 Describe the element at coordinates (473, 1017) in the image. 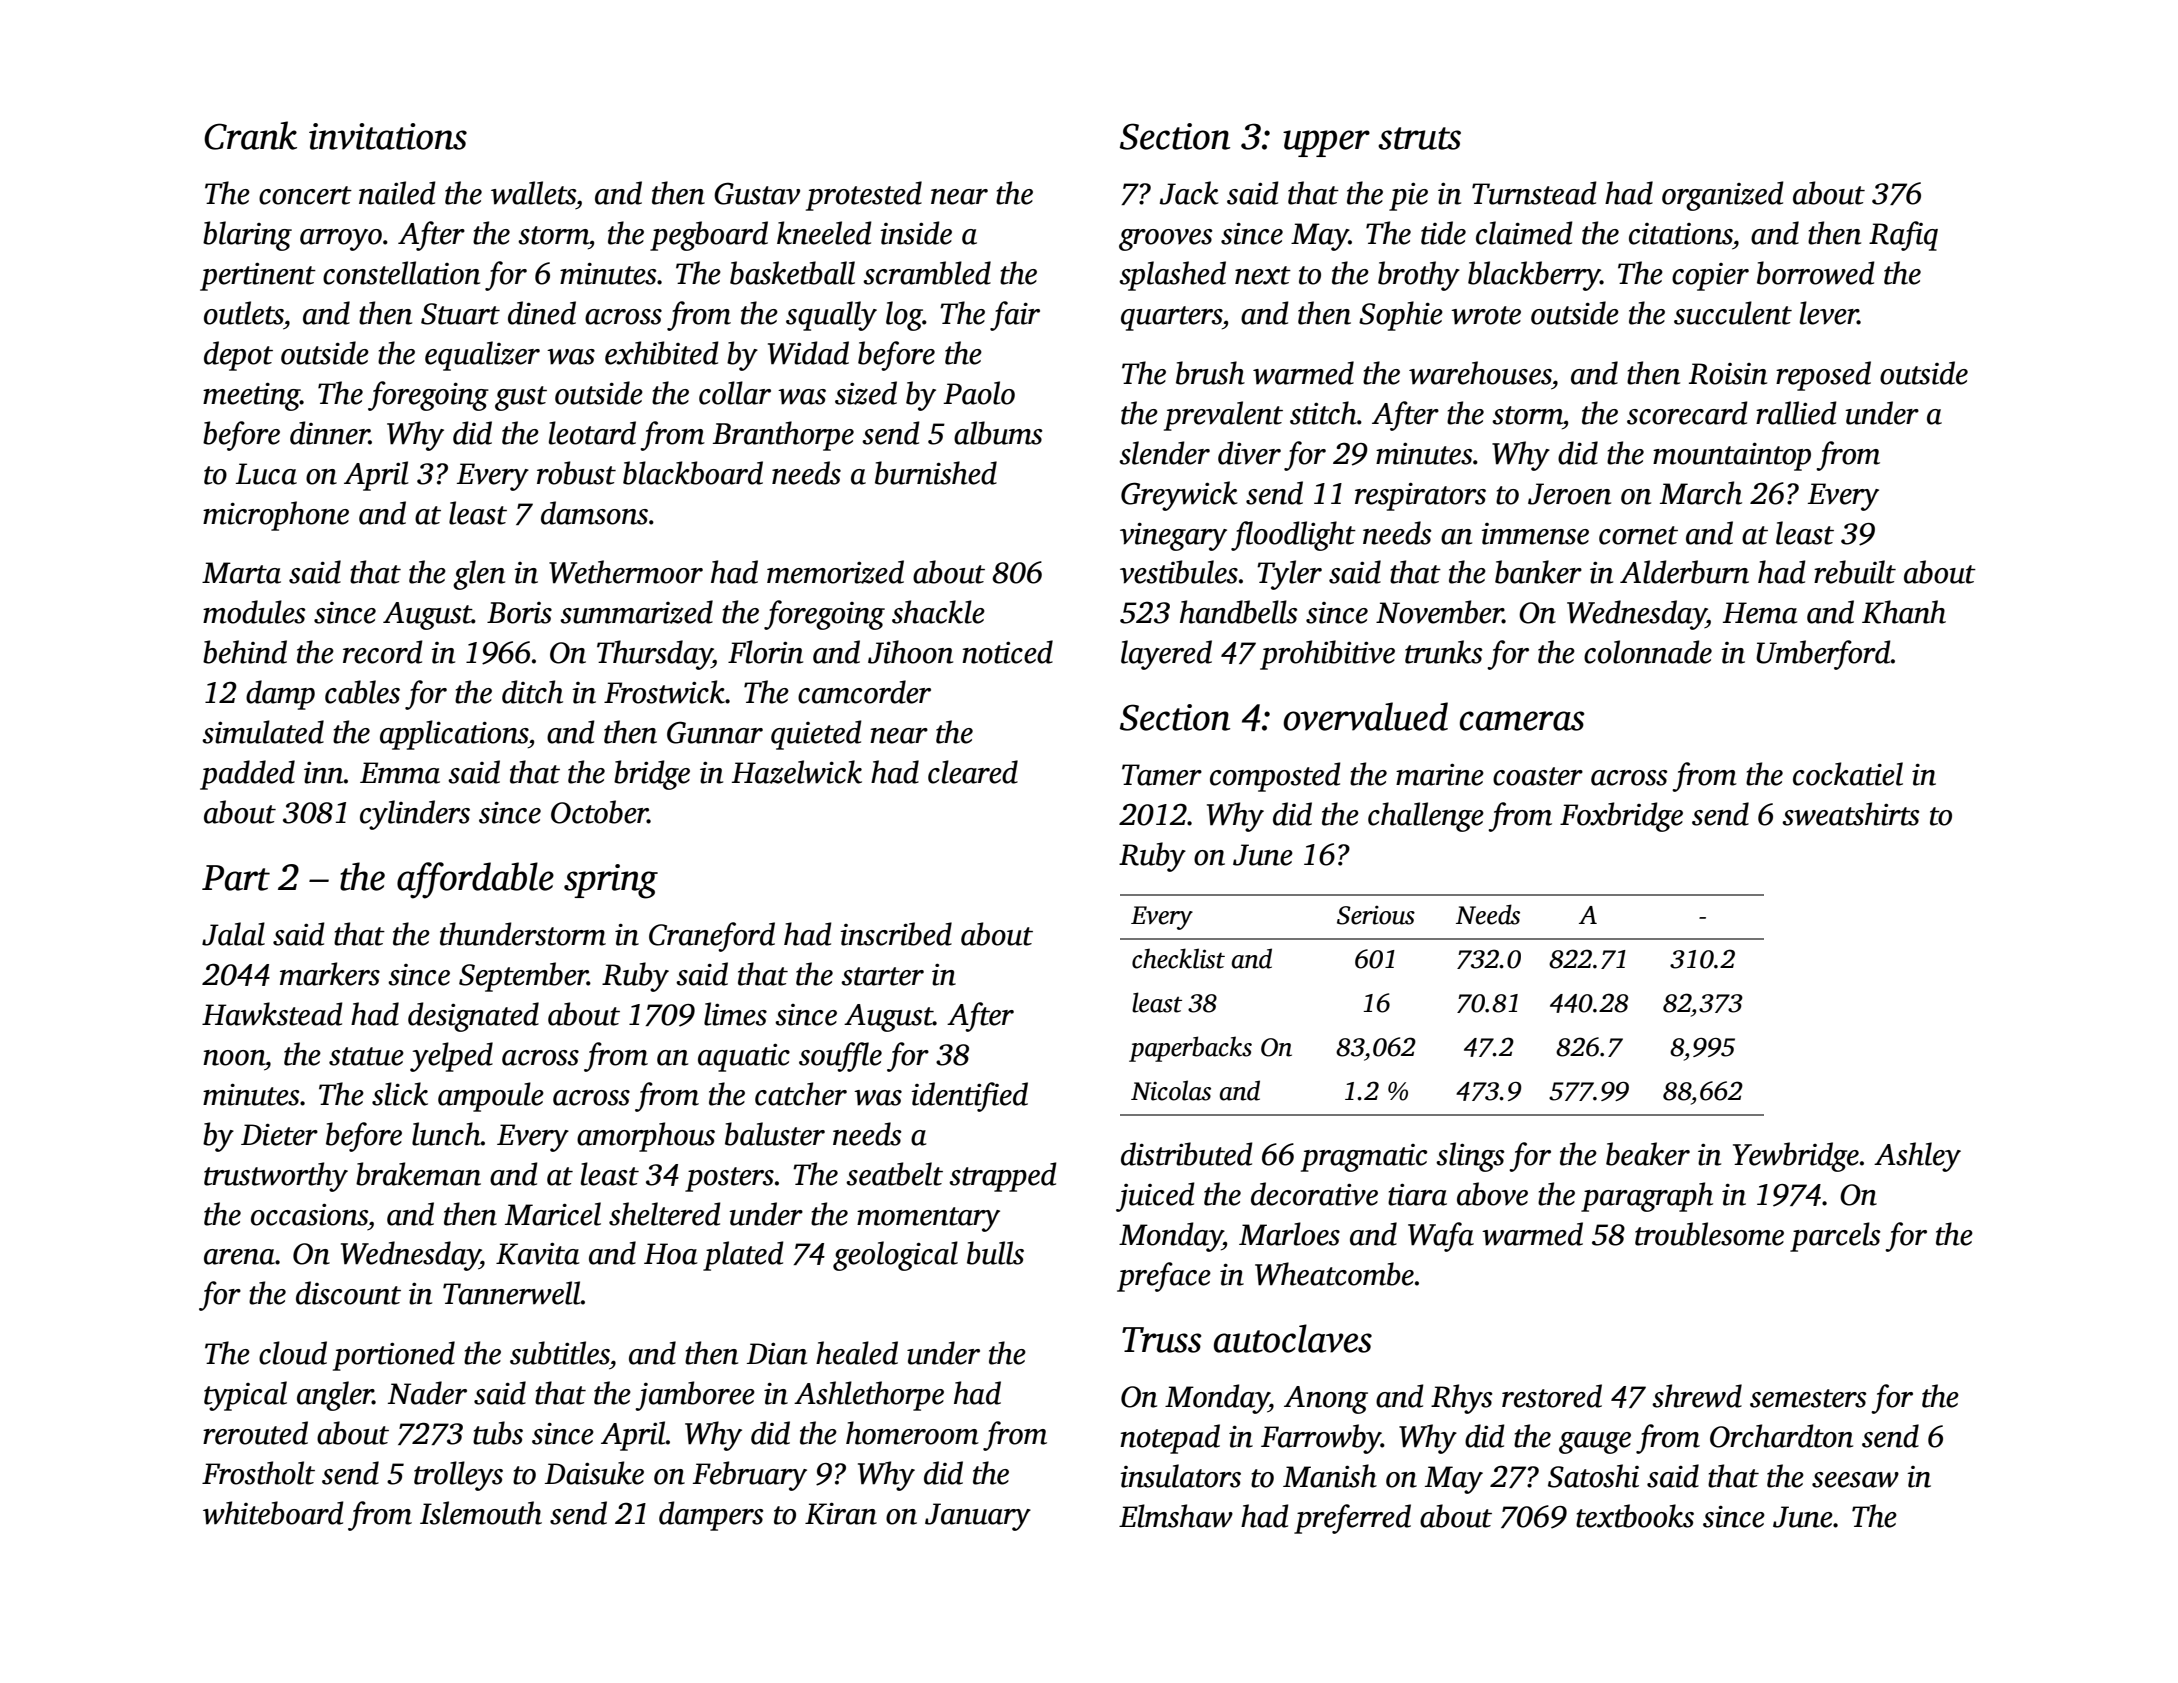

I see `designated` at that location.
